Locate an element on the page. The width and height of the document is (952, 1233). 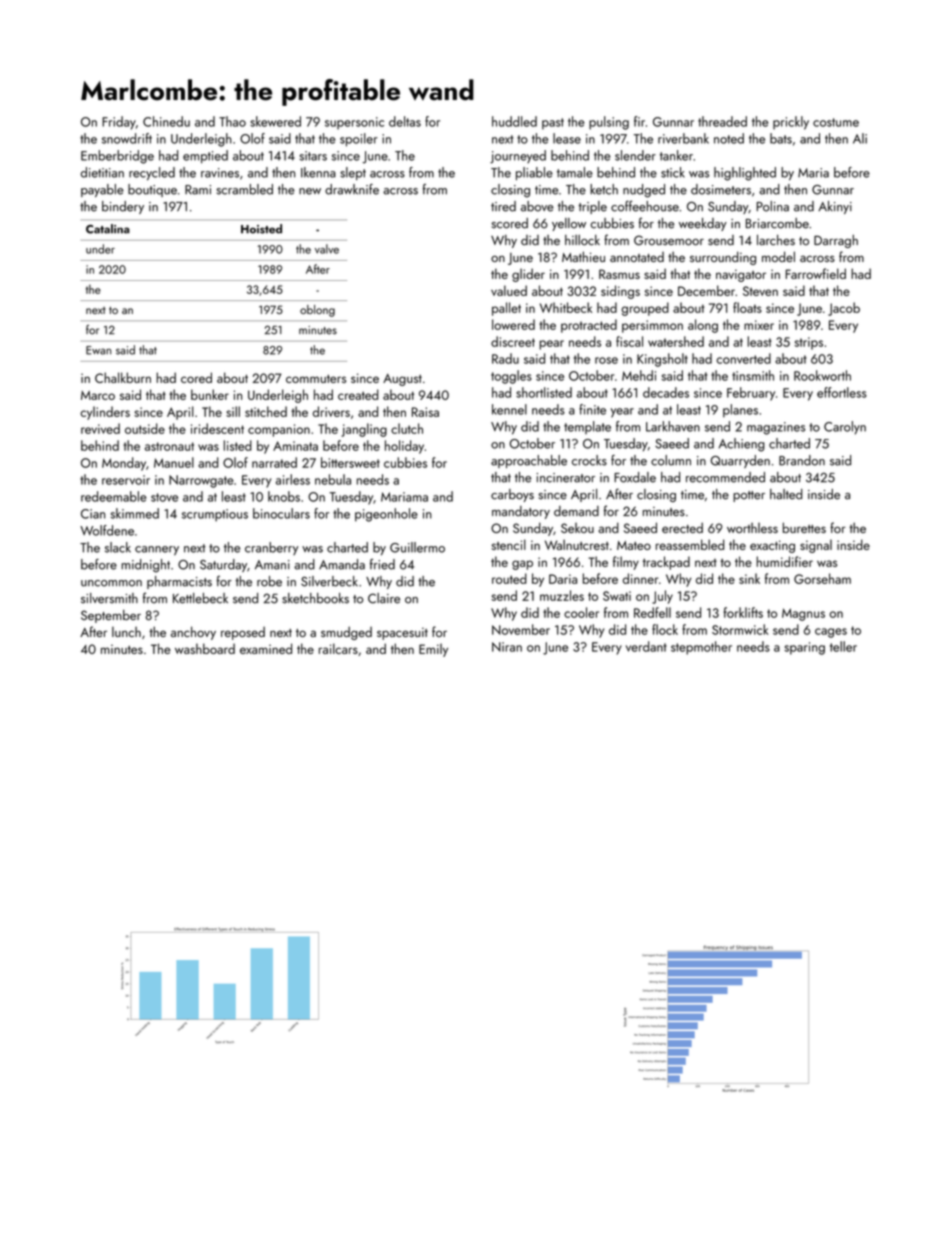
magazines is located at coordinates (776, 428).
